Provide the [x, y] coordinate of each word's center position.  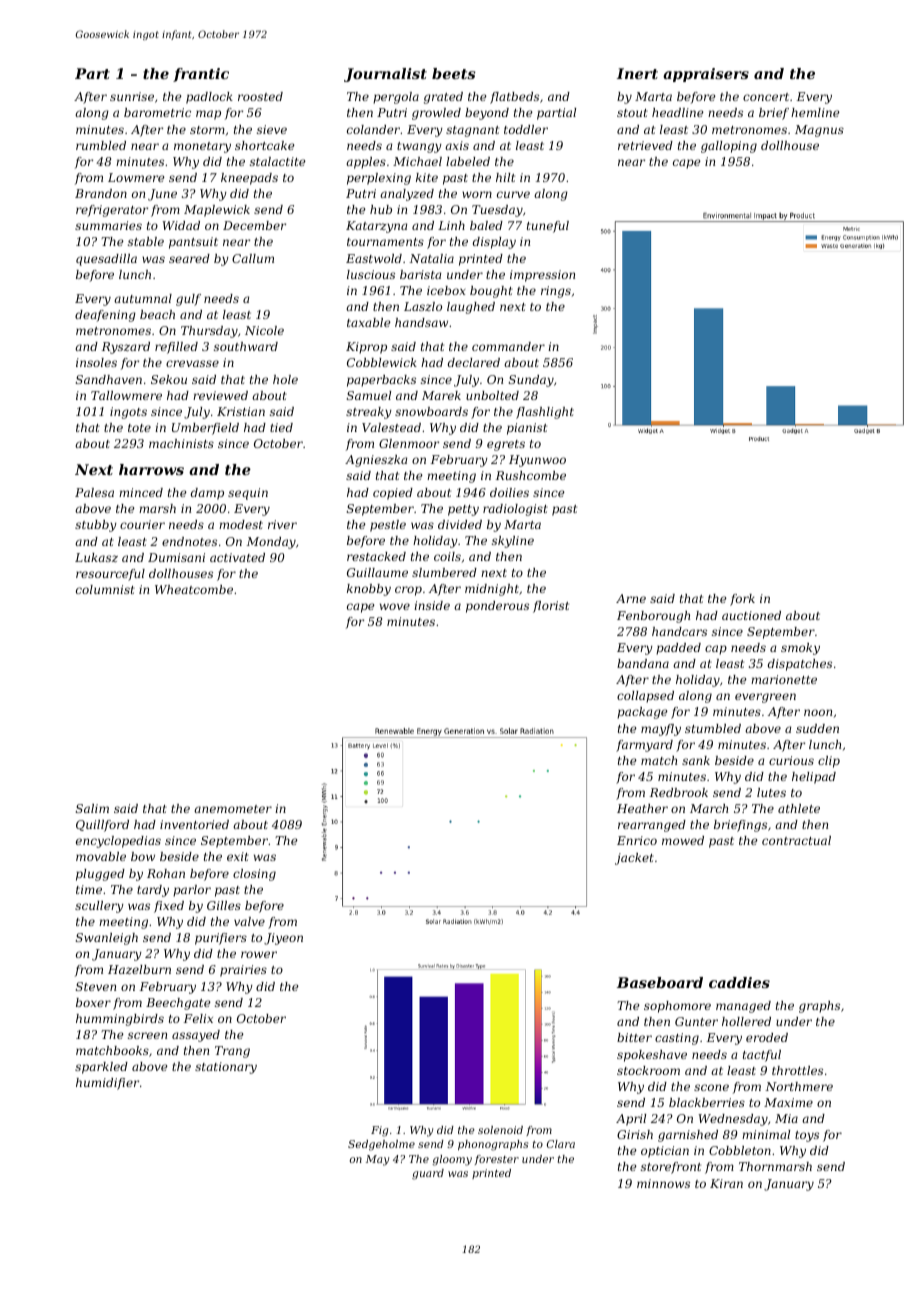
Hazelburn [139, 969]
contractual [796, 840]
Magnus [819, 131]
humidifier [107, 1084]
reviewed [220, 395]
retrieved [645, 145]
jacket [634, 859]
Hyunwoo [537, 461]
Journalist [385, 75]
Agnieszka [376, 461]
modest [241, 524]
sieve [272, 129]
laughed [471, 308]
